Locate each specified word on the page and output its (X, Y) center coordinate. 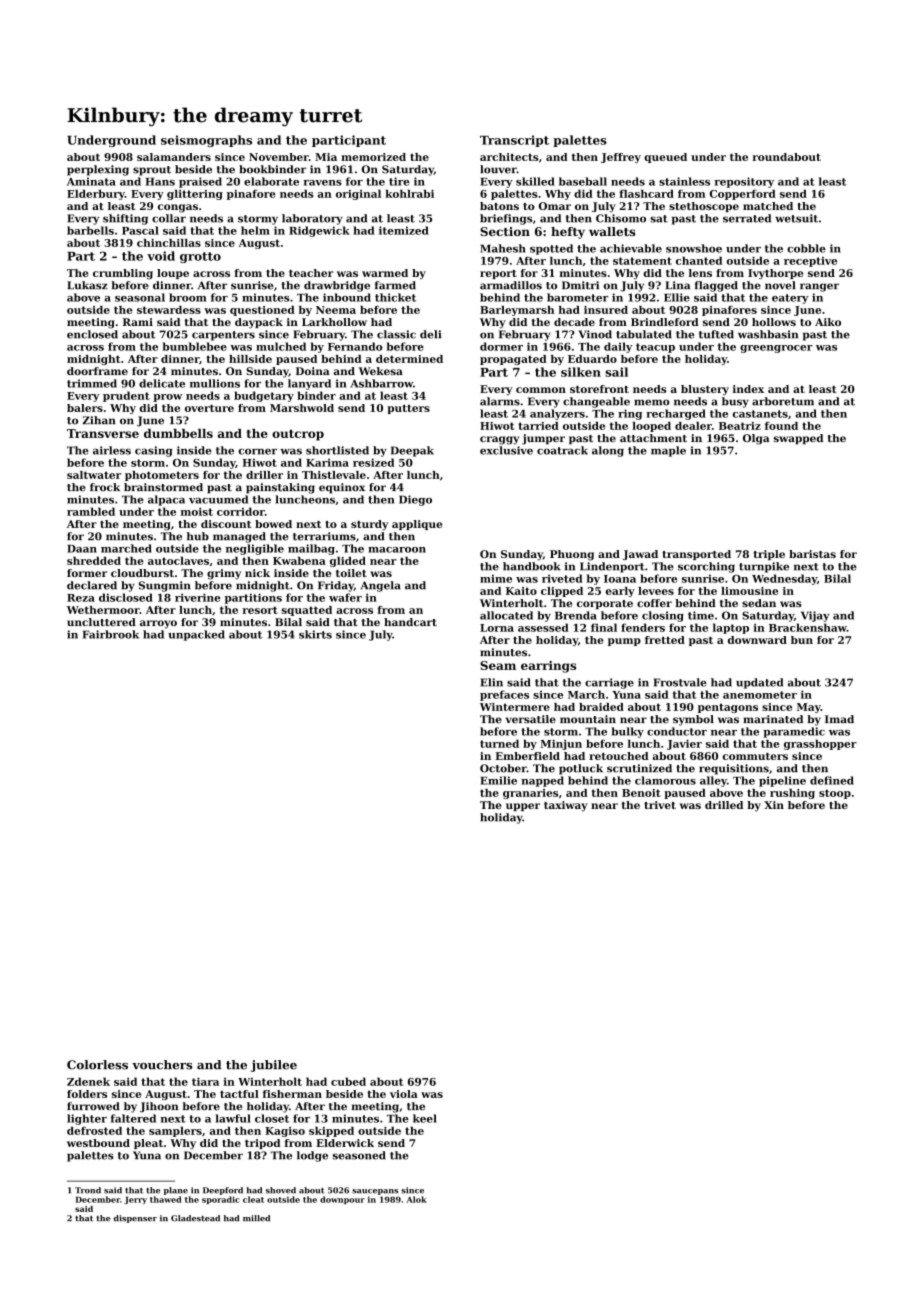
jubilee (274, 1066)
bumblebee (194, 346)
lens (700, 273)
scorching (706, 567)
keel (425, 1118)
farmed (395, 285)
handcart (410, 622)
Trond (88, 1190)
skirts (315, 634)
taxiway (566, 806)
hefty (568, 233)
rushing (792, 794)
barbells (90, 230)
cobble (806, 248)
